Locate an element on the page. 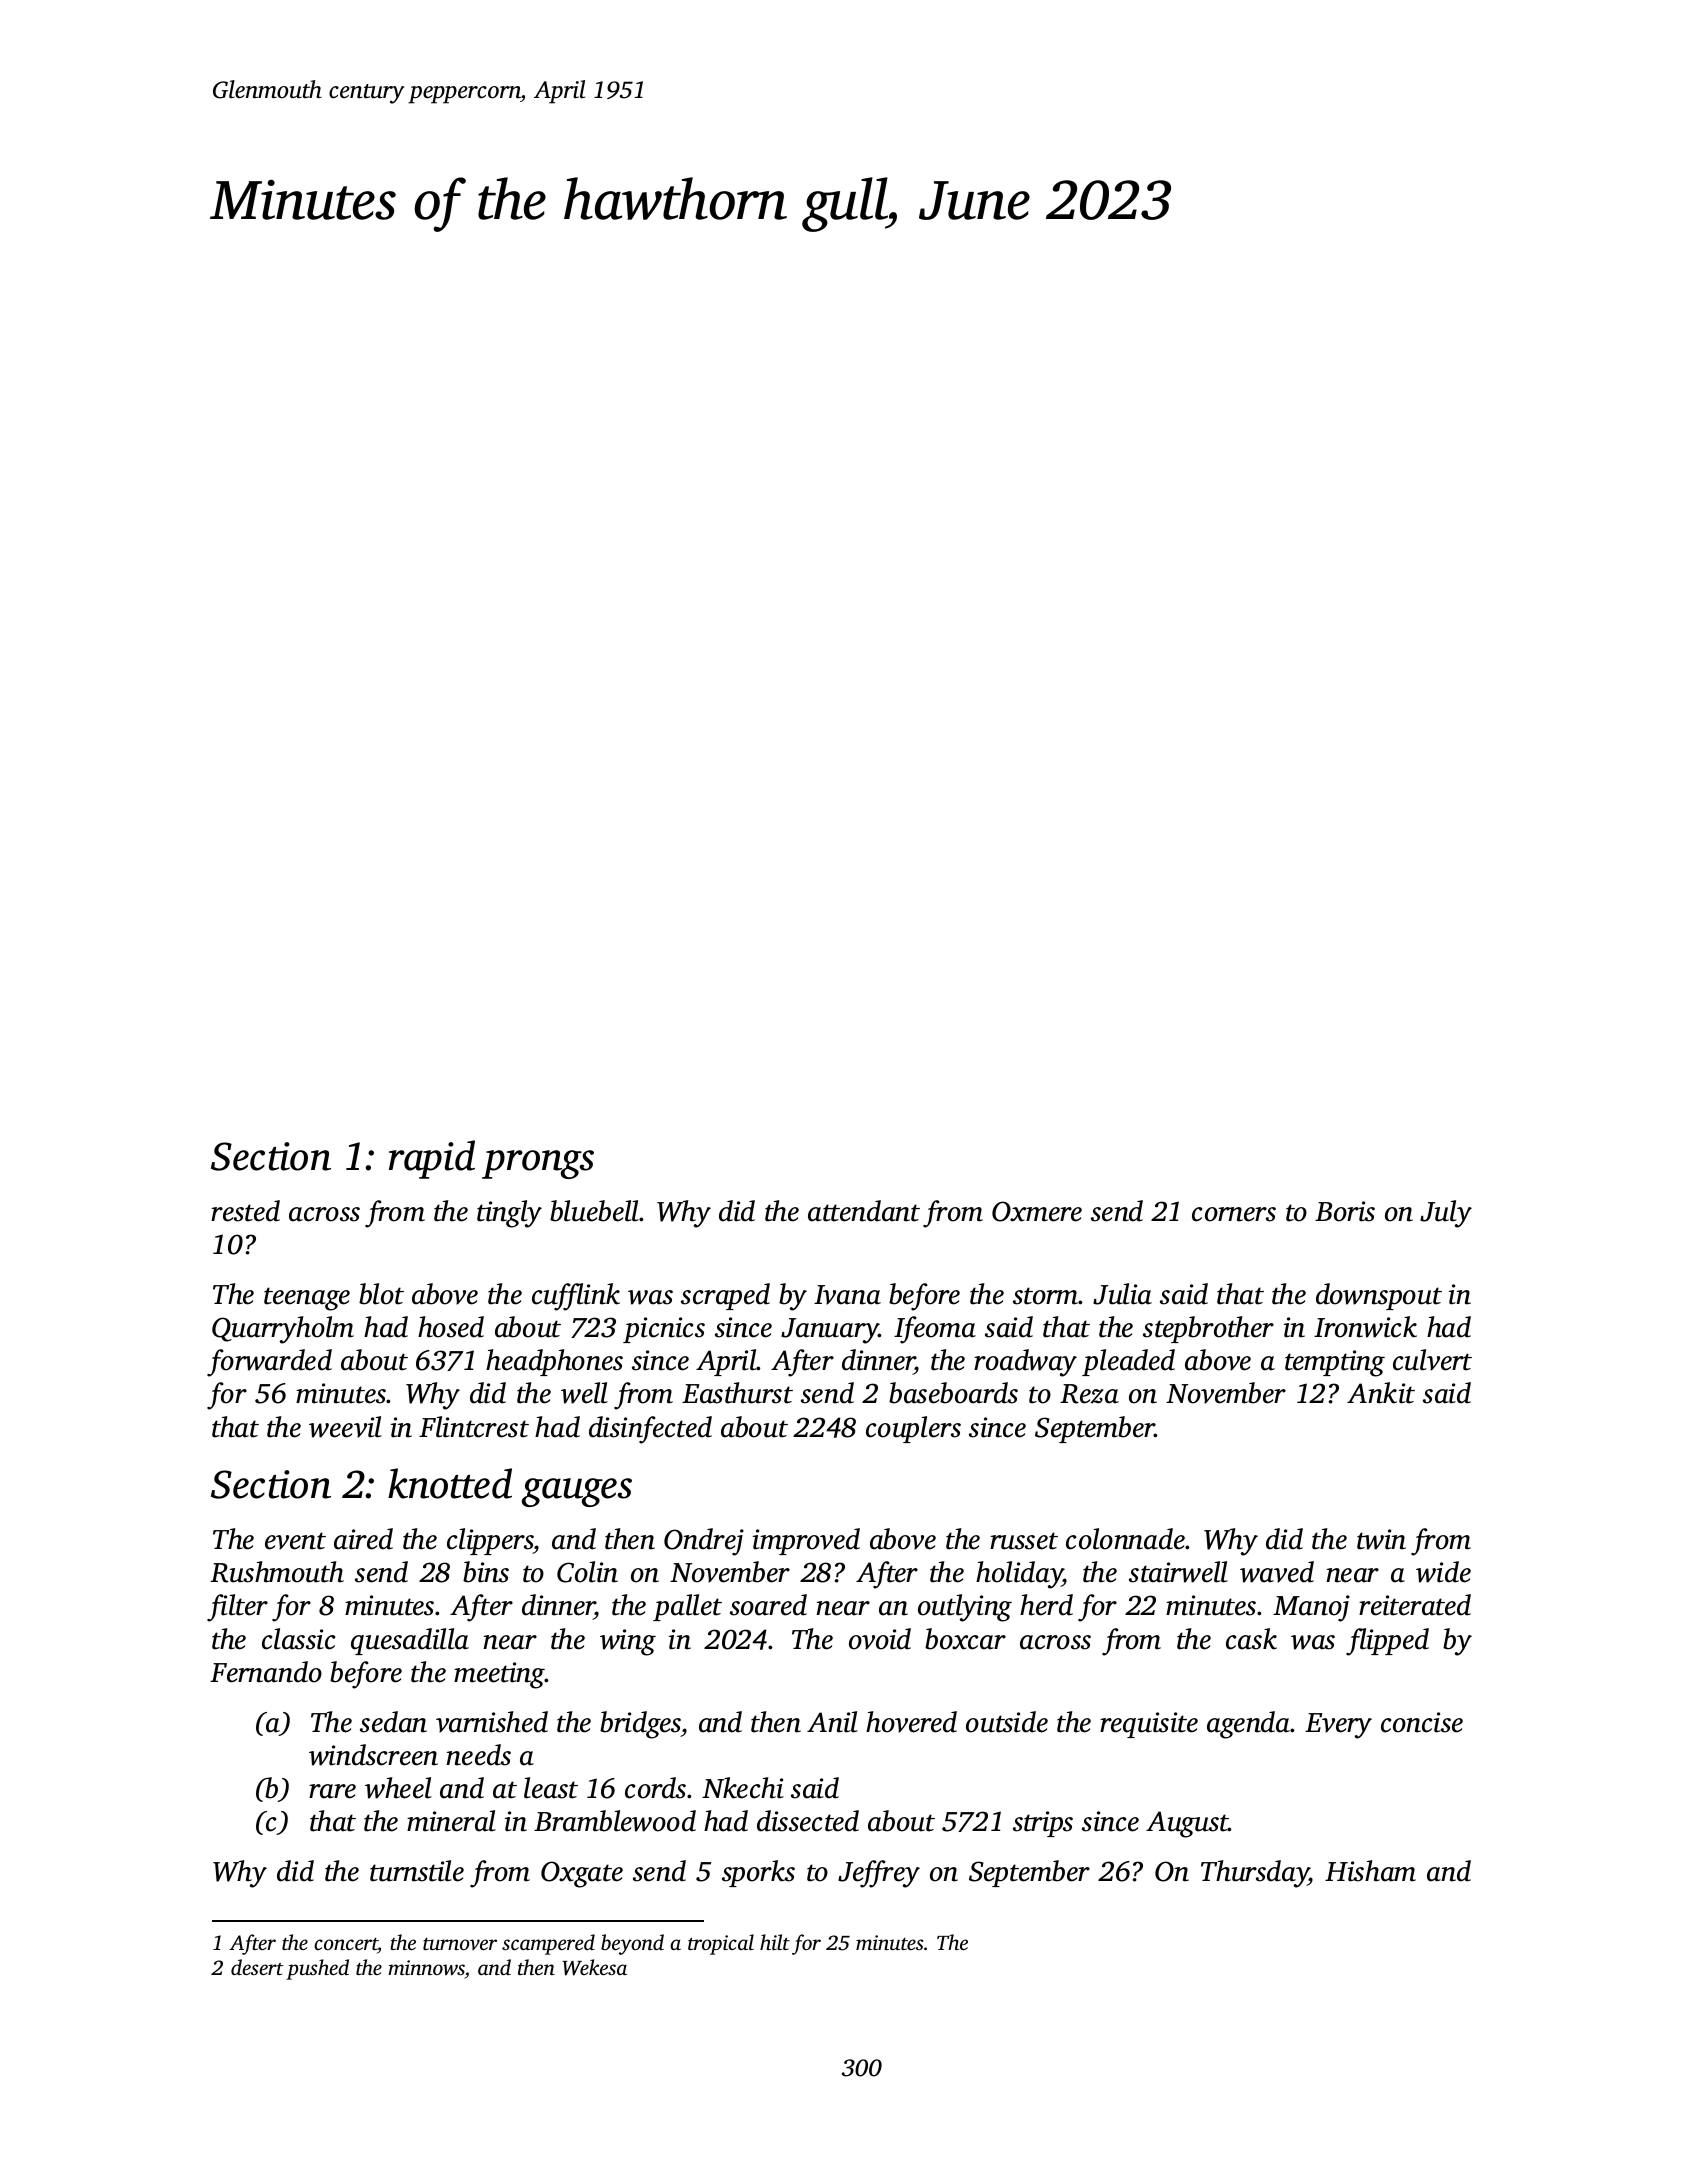 The width and height of the page is (1683, 2178). scampered is located at coordinates (548, 1944).
